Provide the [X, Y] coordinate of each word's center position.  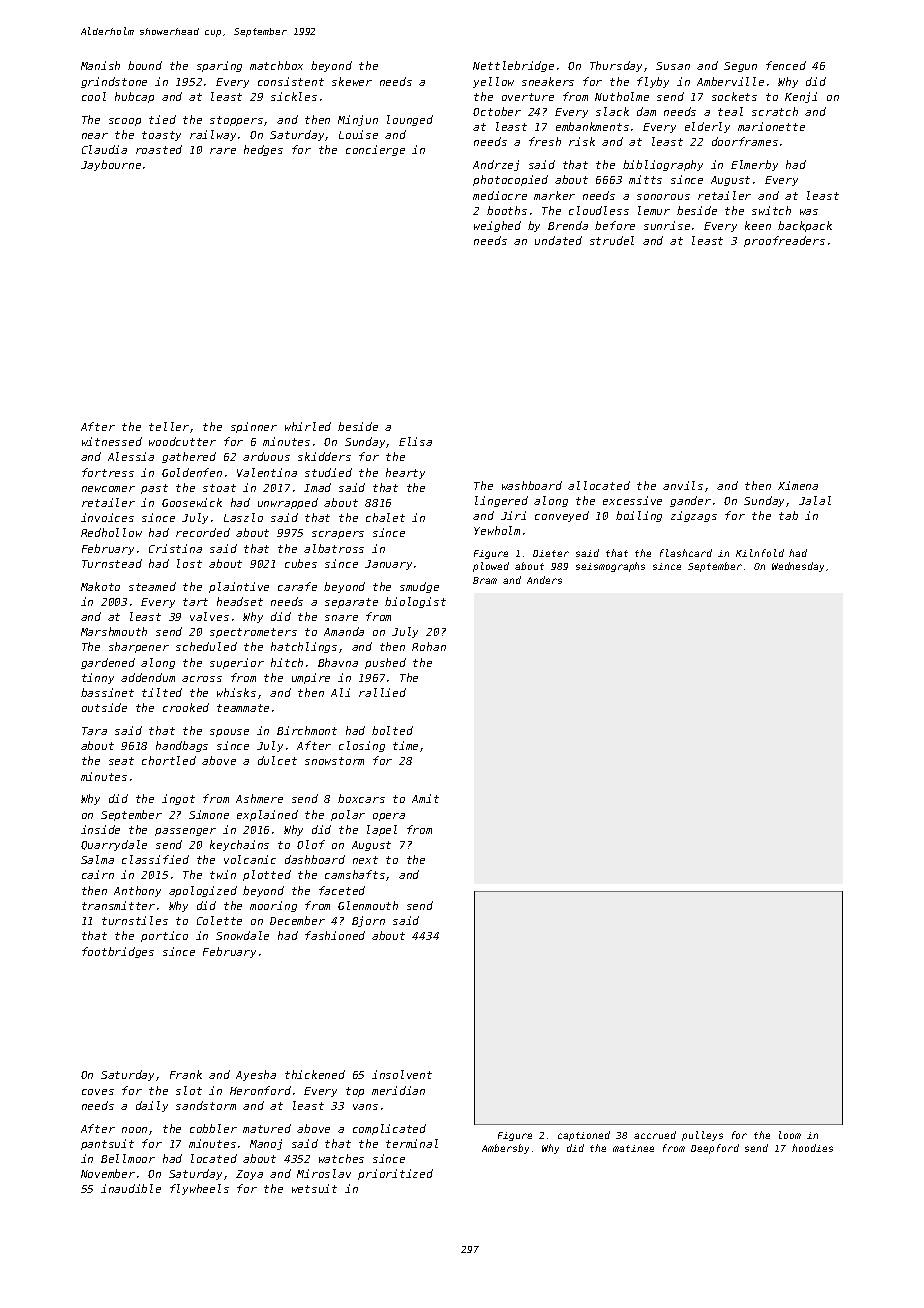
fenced [786, 65]
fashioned [335, 935]
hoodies [812, 1148]
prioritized [395, 1174]
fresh [545, 141]
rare [223, 151]
